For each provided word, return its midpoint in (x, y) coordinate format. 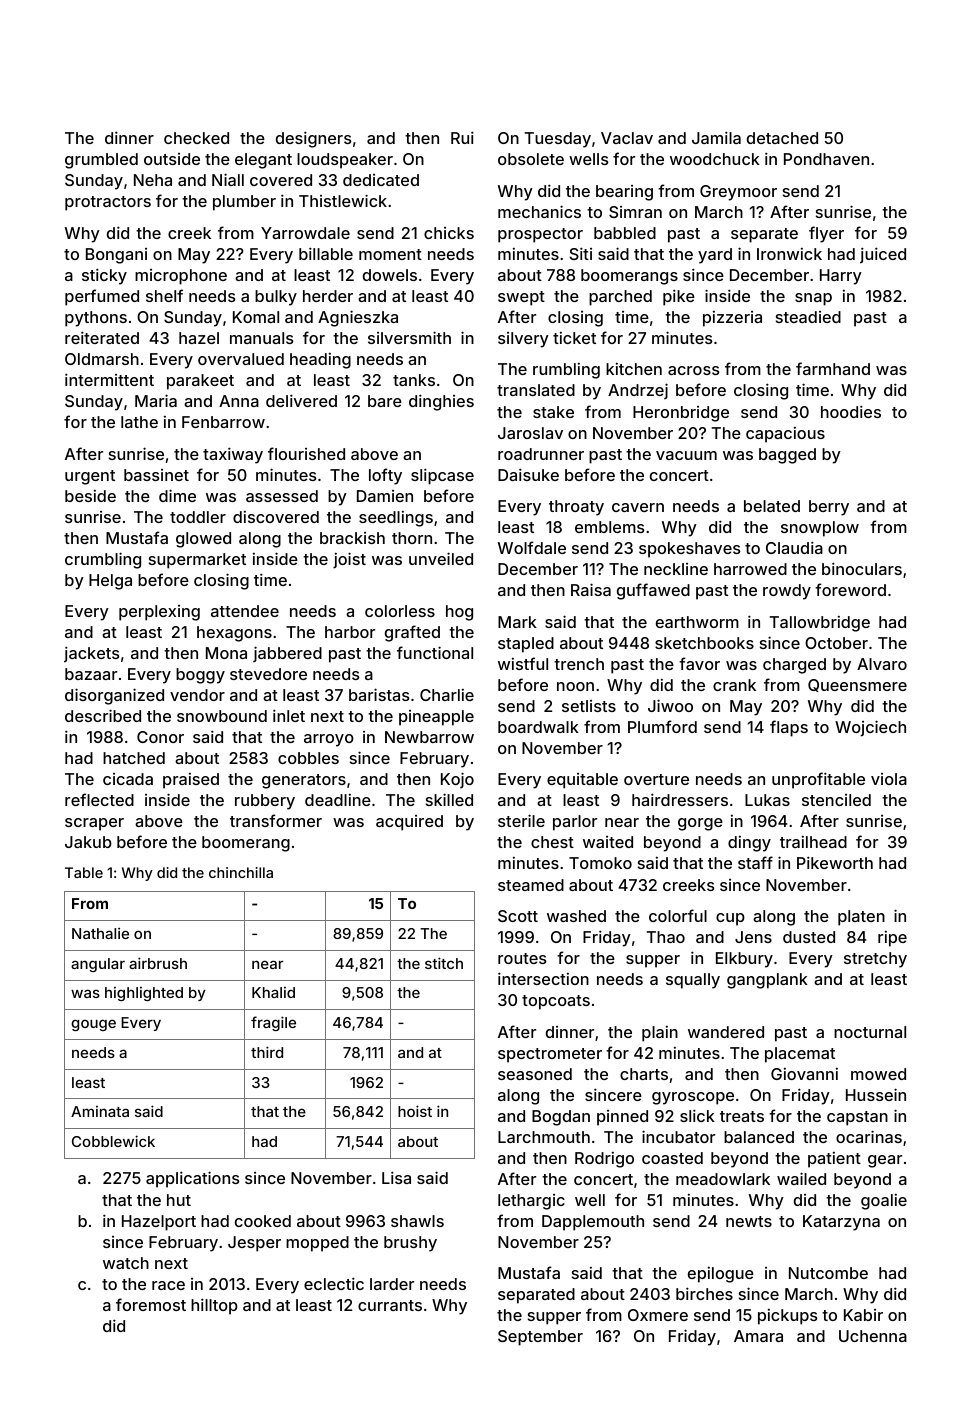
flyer (826, 234)
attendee (245, 611)
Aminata (100, 1111)
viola (889, 779)
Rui (462, 137)
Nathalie (100, 933)
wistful (523, 663)
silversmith (409, 337)
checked (196, 138)
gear (885, 1161)
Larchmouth (544, 1137)
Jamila (716, 137)
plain (660, 1034)
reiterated (102, 337)
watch (126, 1263)
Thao (666, 937)
